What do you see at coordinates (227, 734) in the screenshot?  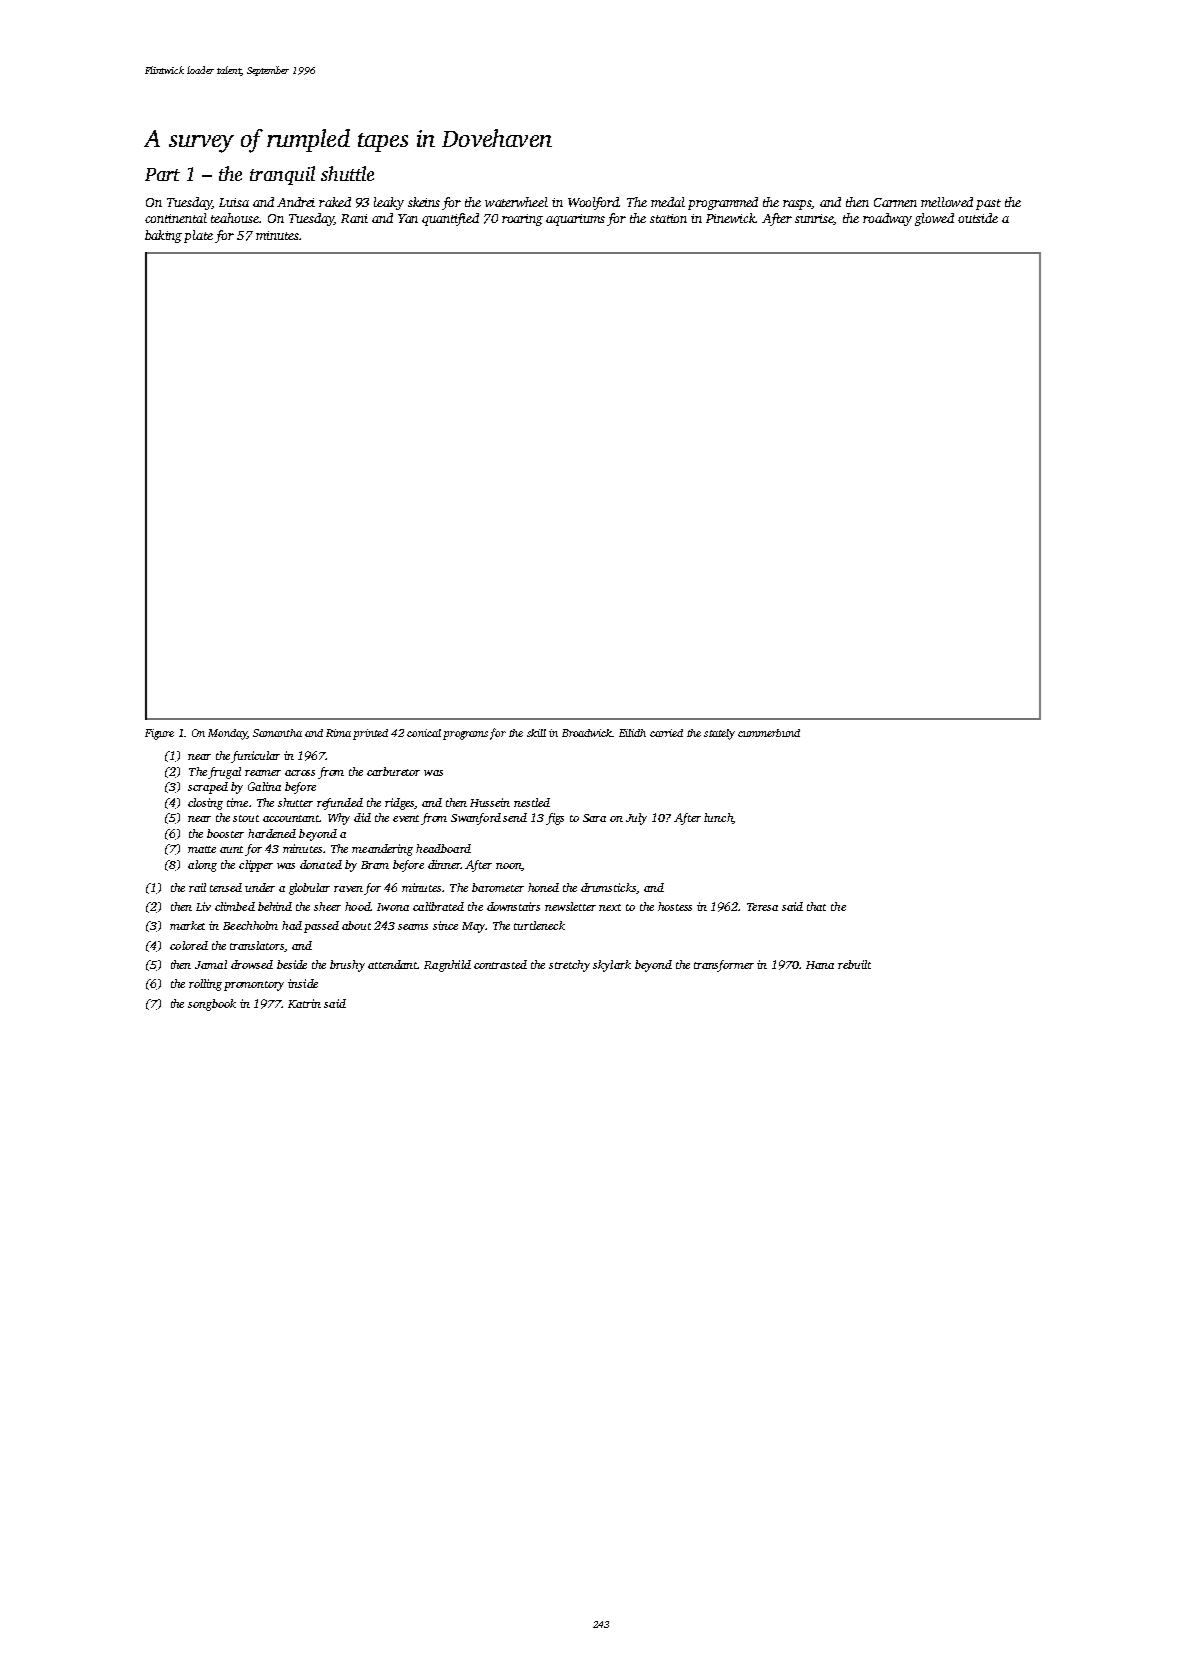 I see `Monday` at bounding box center [227, 734].
